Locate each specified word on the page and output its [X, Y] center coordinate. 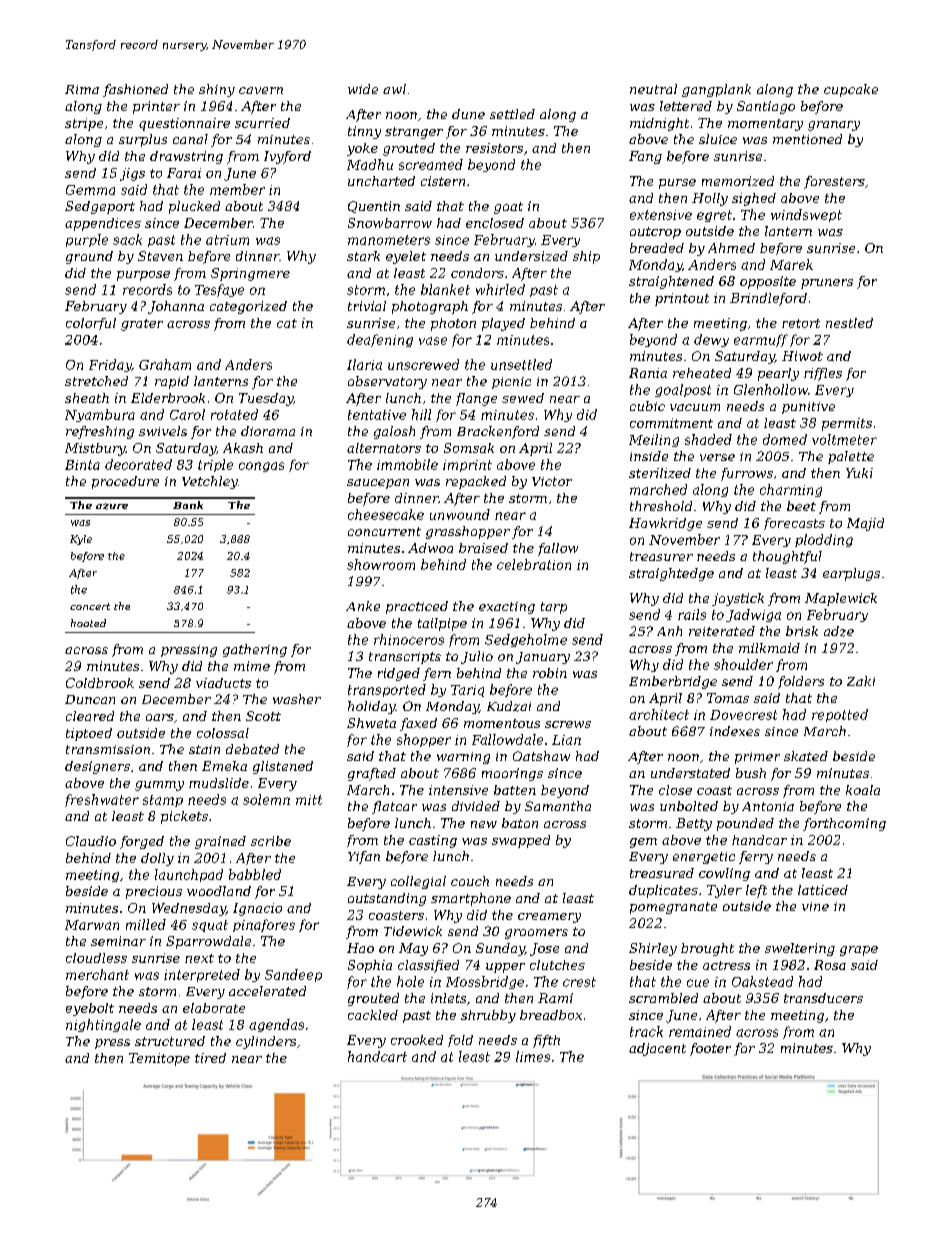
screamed [431, 164]
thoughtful [787, 557]
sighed [754, 199]
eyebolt [90, 1009]
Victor [552, 481]
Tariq [467, 691]
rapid [172, 382]
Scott [263, 716]
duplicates [663, 891]
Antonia [768, 806]
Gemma [90, 190]
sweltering [800, 949]
